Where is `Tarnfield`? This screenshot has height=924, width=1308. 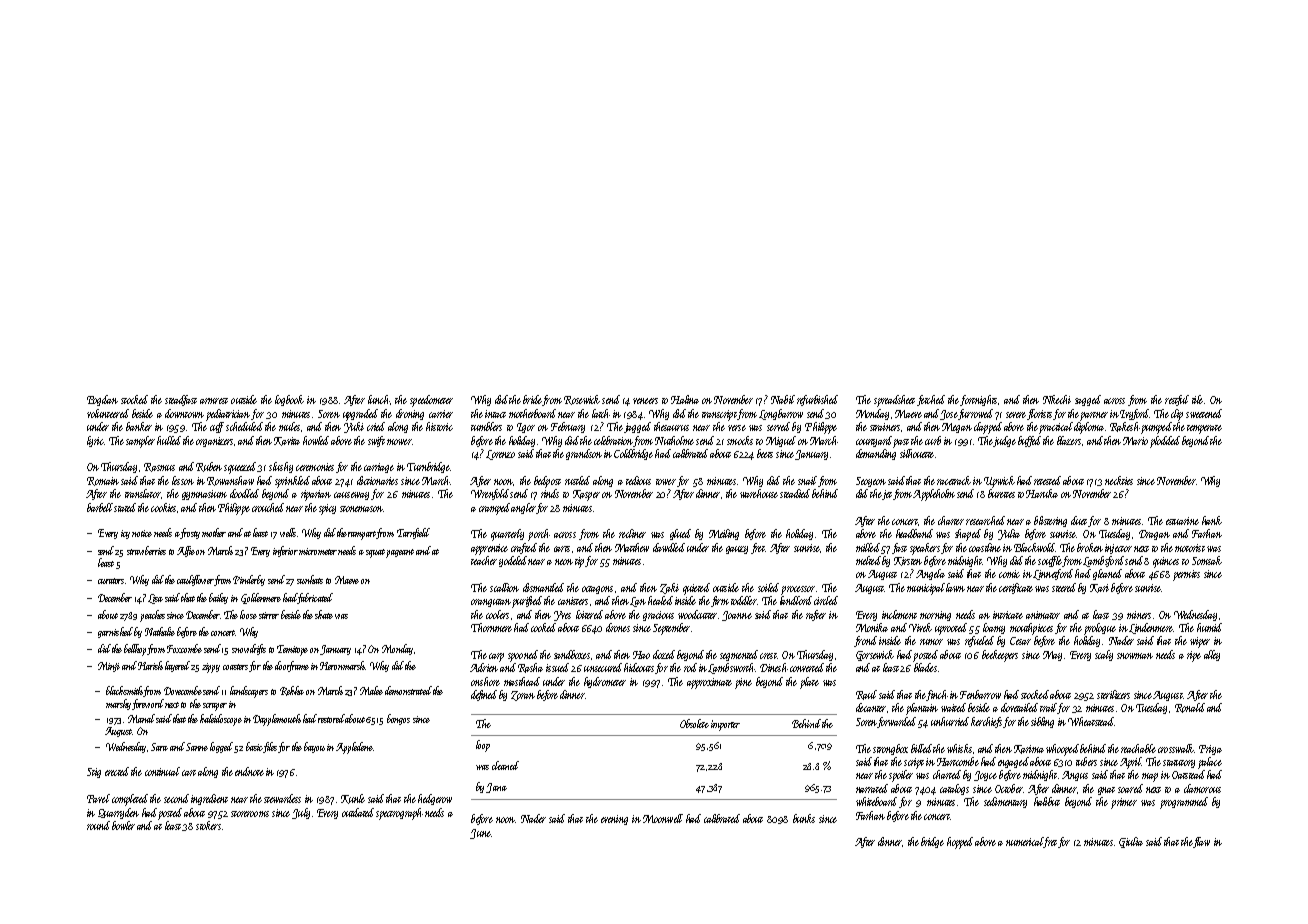
Tarnfield is located at coordinates (413, 533).
